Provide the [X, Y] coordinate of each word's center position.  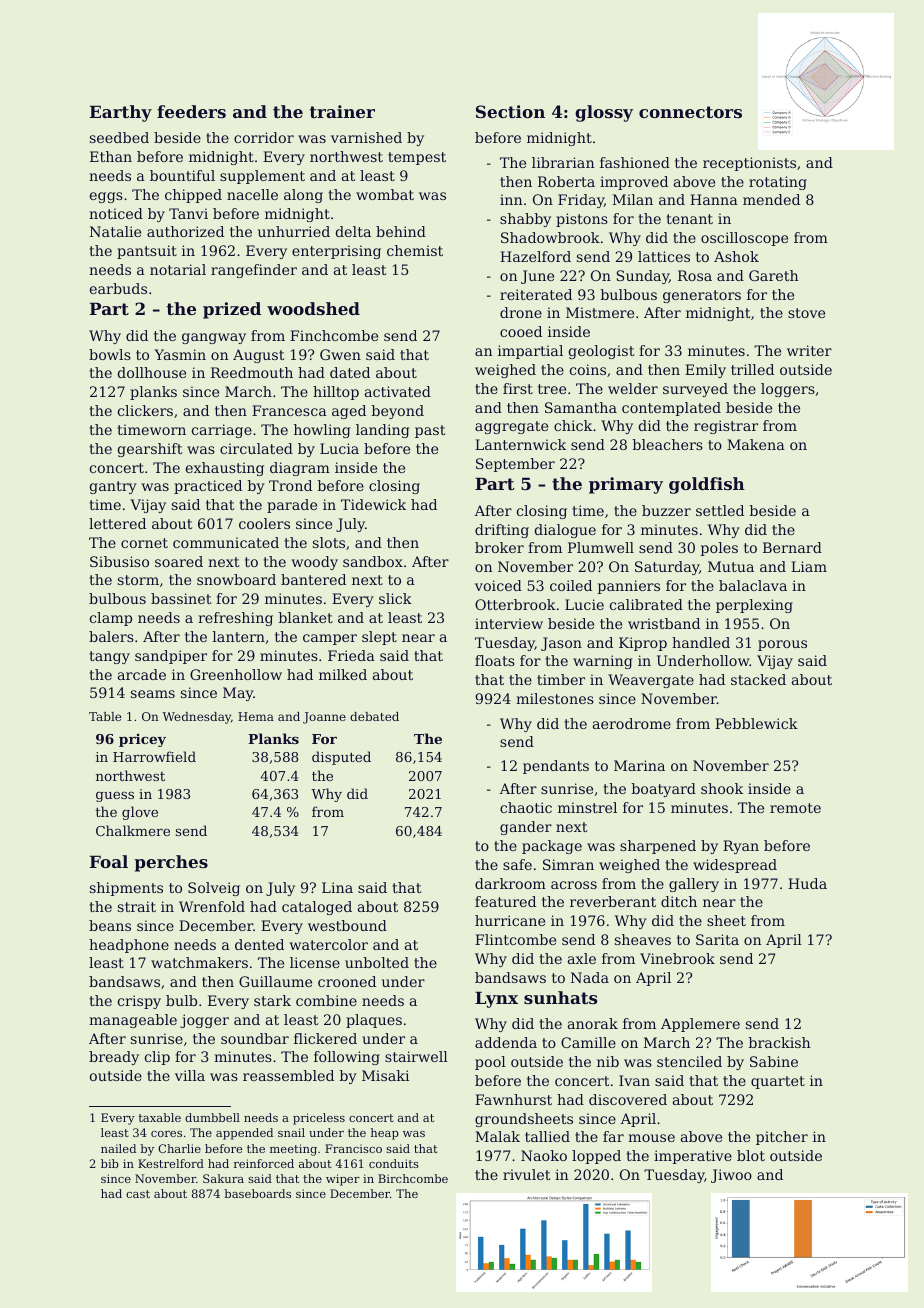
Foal [109, 861]
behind [401, 231]
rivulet [527, 1174]
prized [232, 310]
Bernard [792, 547]
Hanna [714, 199]
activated [398, 391]
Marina [639, 765]
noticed [116, 213]
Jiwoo [731, 1176]
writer [809, 350]
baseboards [257, 1193]
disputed [341, 758]
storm [138, 580]
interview [509, 623]
